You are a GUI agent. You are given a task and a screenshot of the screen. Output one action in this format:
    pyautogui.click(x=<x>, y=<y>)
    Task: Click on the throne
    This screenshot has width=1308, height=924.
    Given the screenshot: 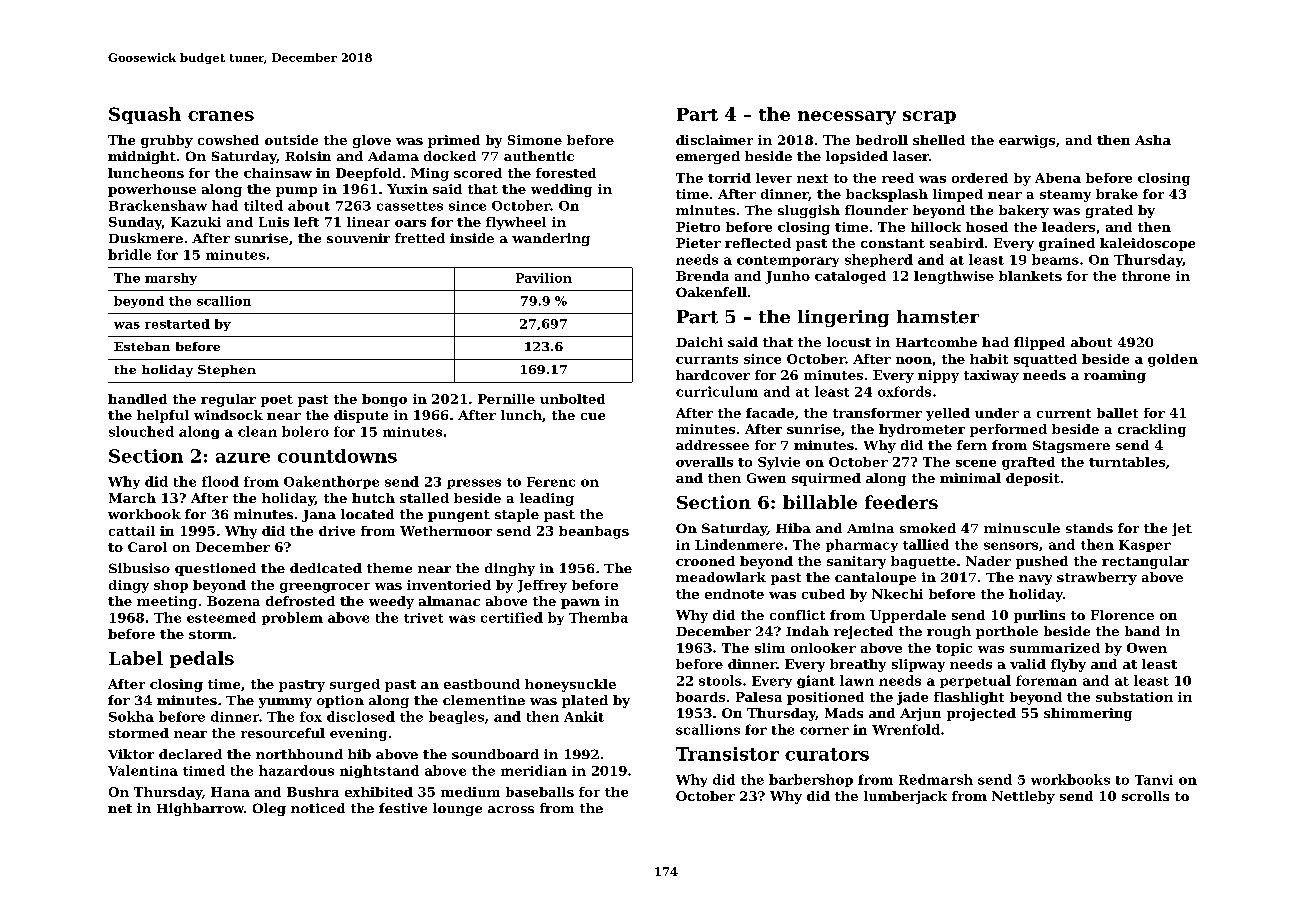 What is the action you would take?
    pyautogui.click(x=1146, y=276)
